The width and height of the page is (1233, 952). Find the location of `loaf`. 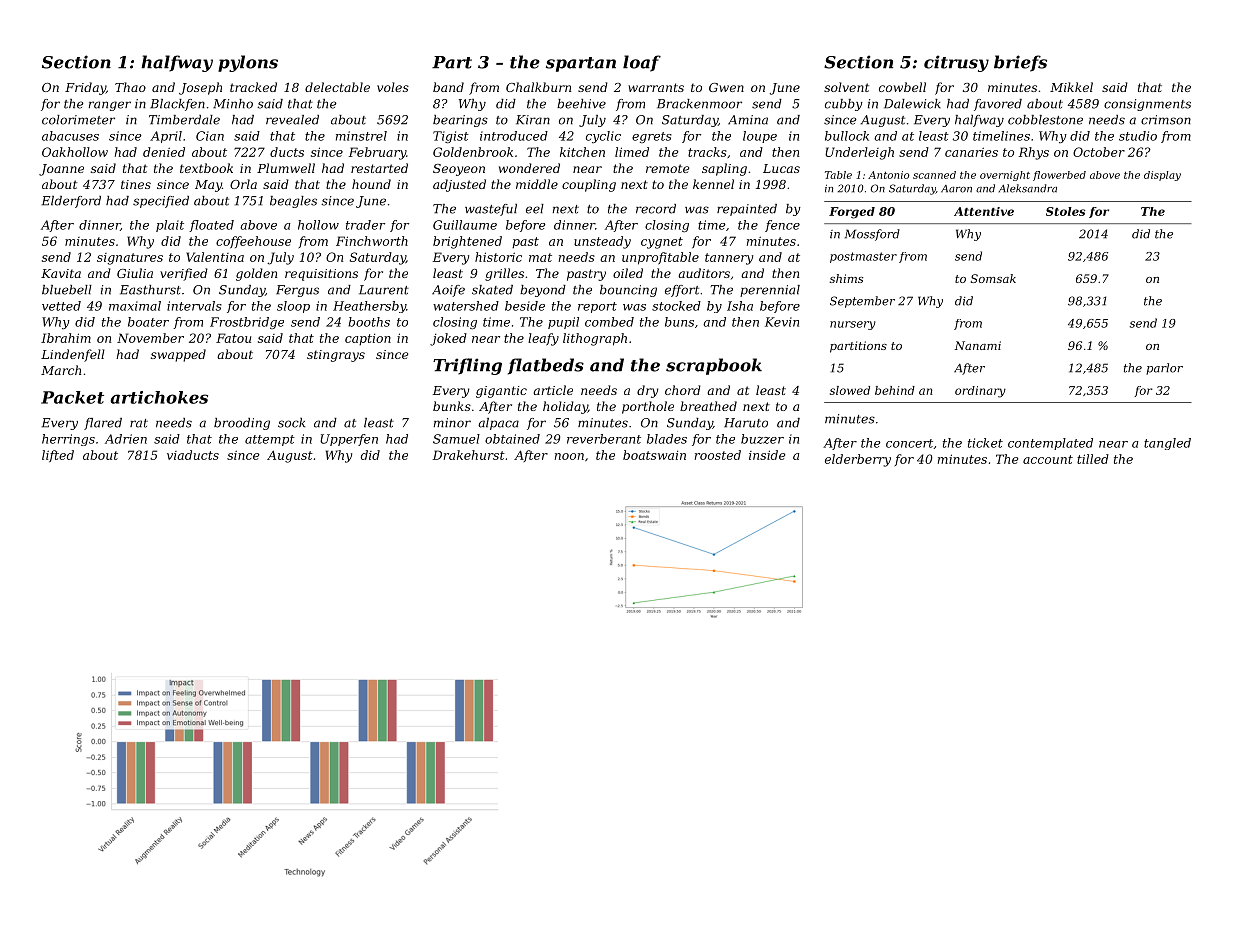

loaf is located at coordinates (642, 63).
